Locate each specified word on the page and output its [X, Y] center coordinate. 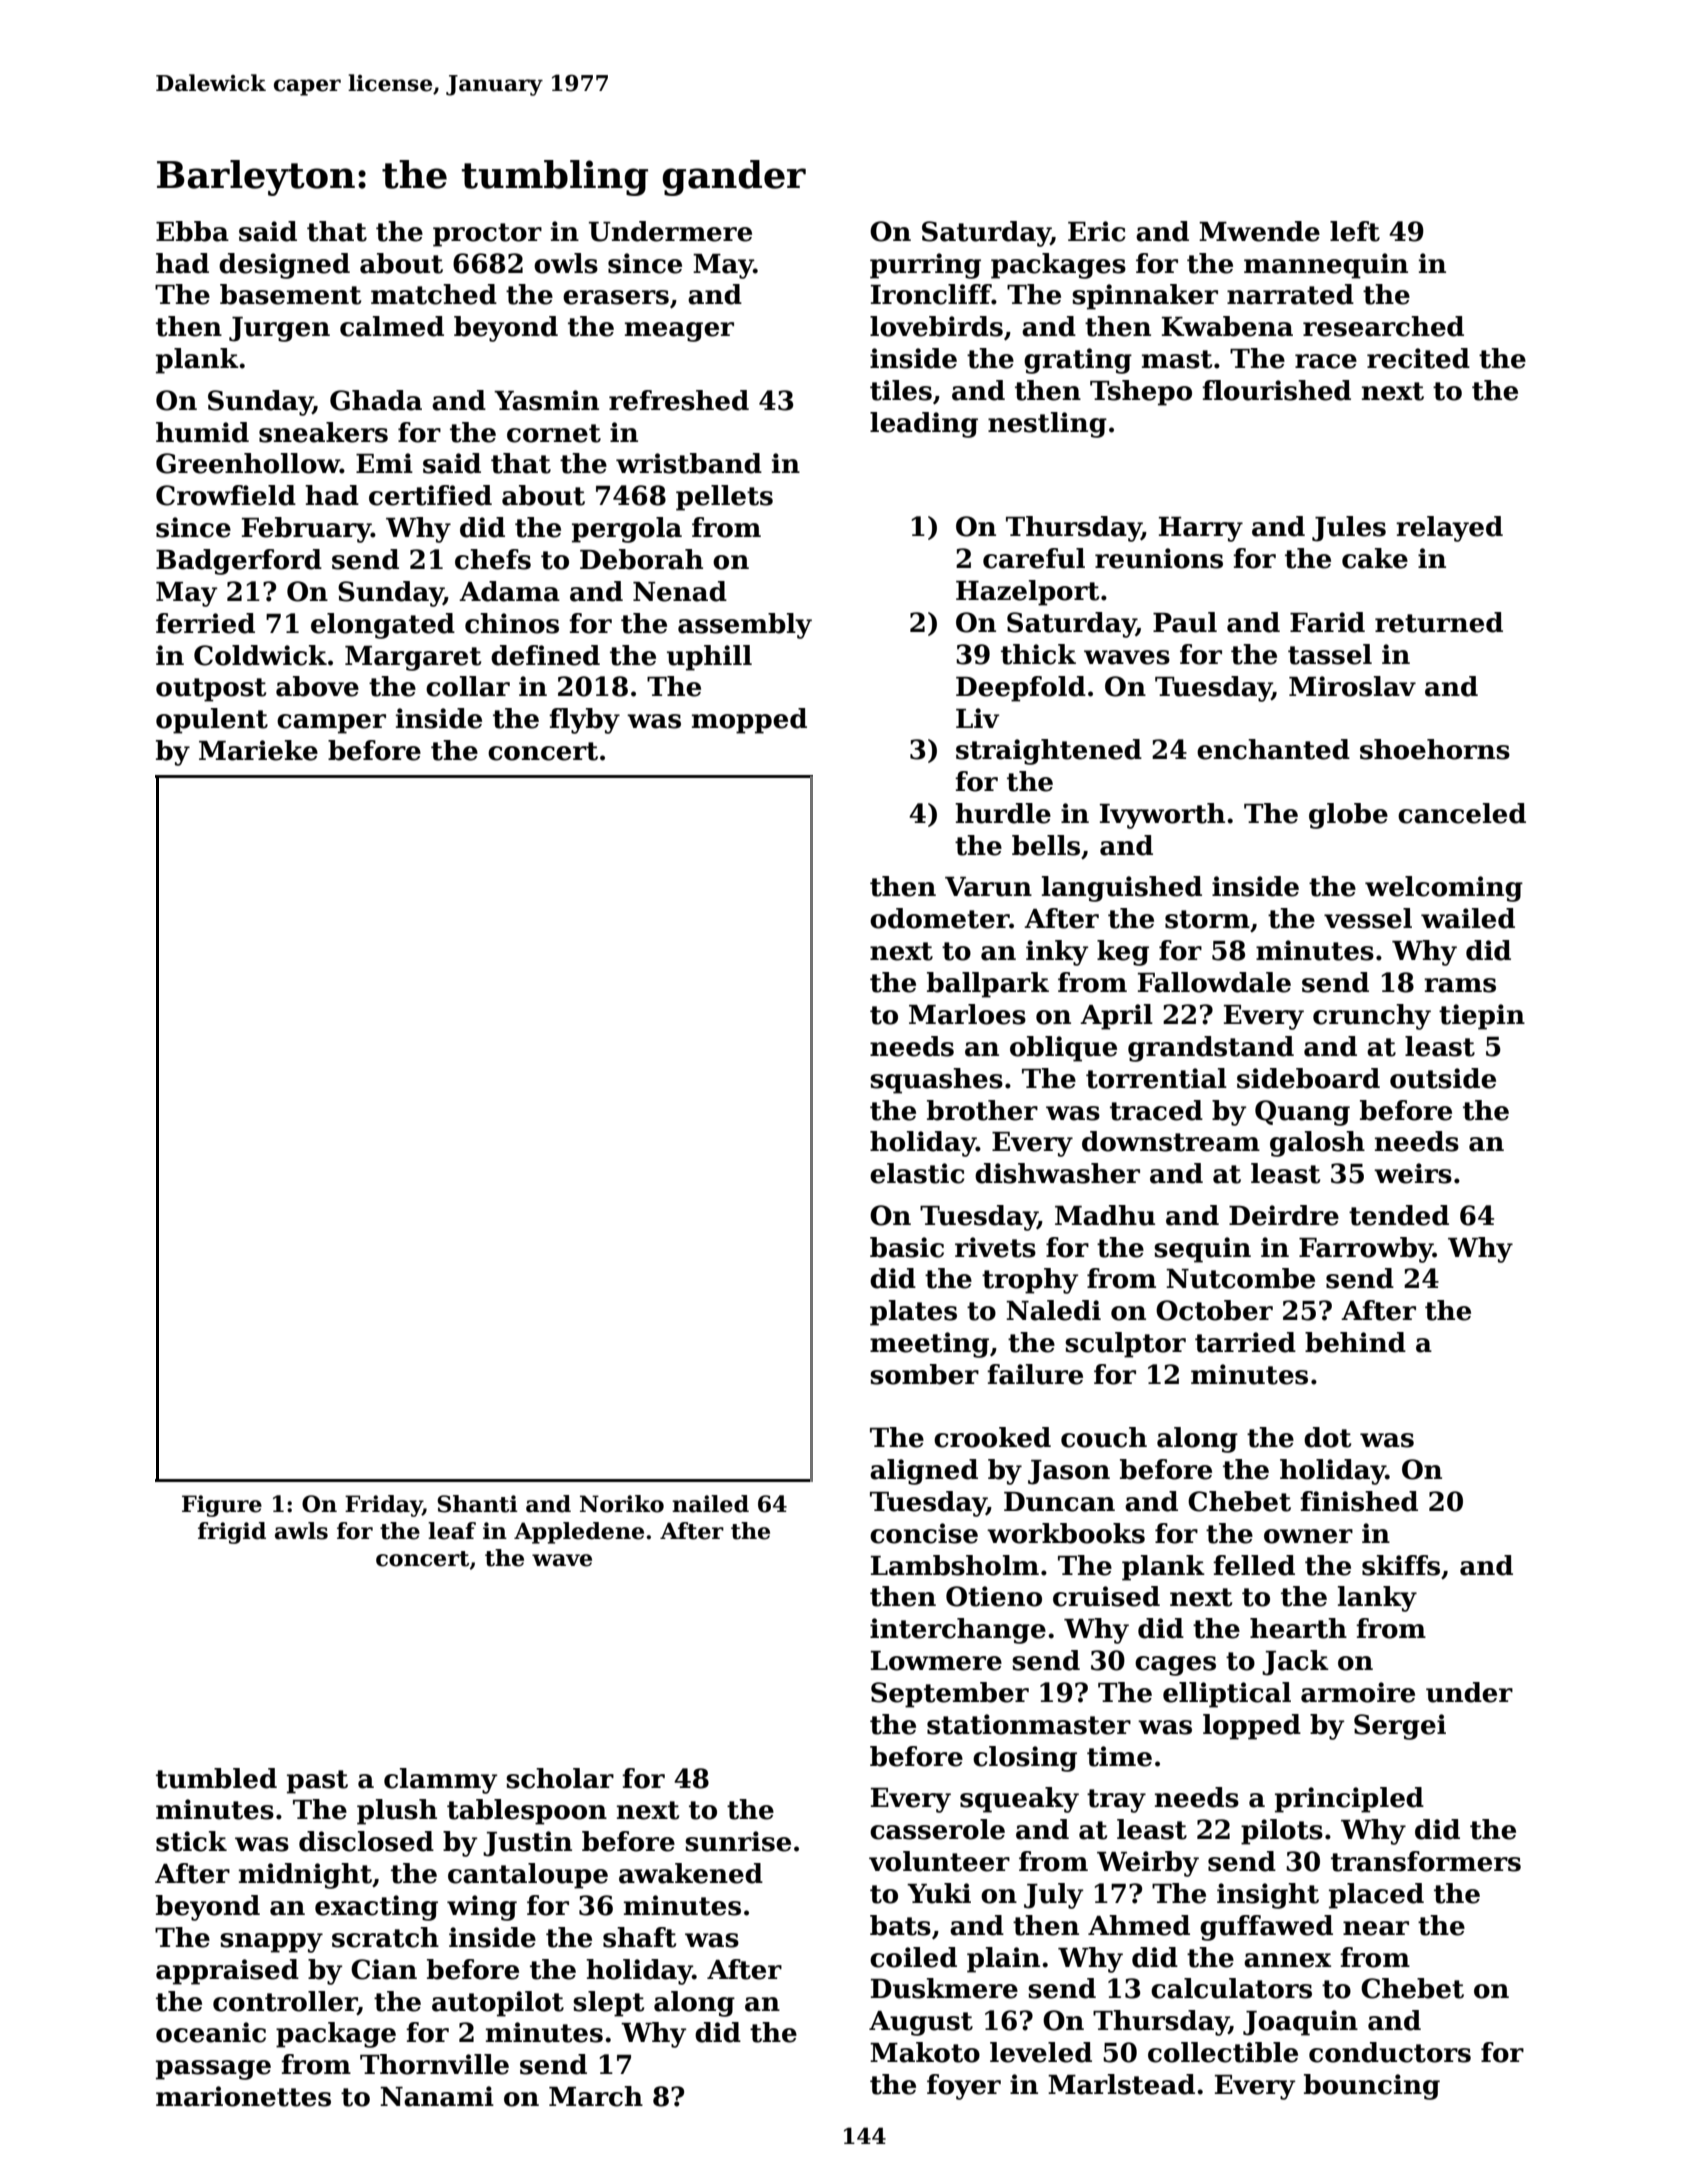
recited [1418, 358]
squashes [936, 1081]
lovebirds [936, 326]
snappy [271, 1943]
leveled [1041, 2052]
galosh [1317, 1144]
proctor [487, 235]
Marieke [258, 750]
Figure [222, 1506]
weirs [1413, 1173]
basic [907, 1247]
